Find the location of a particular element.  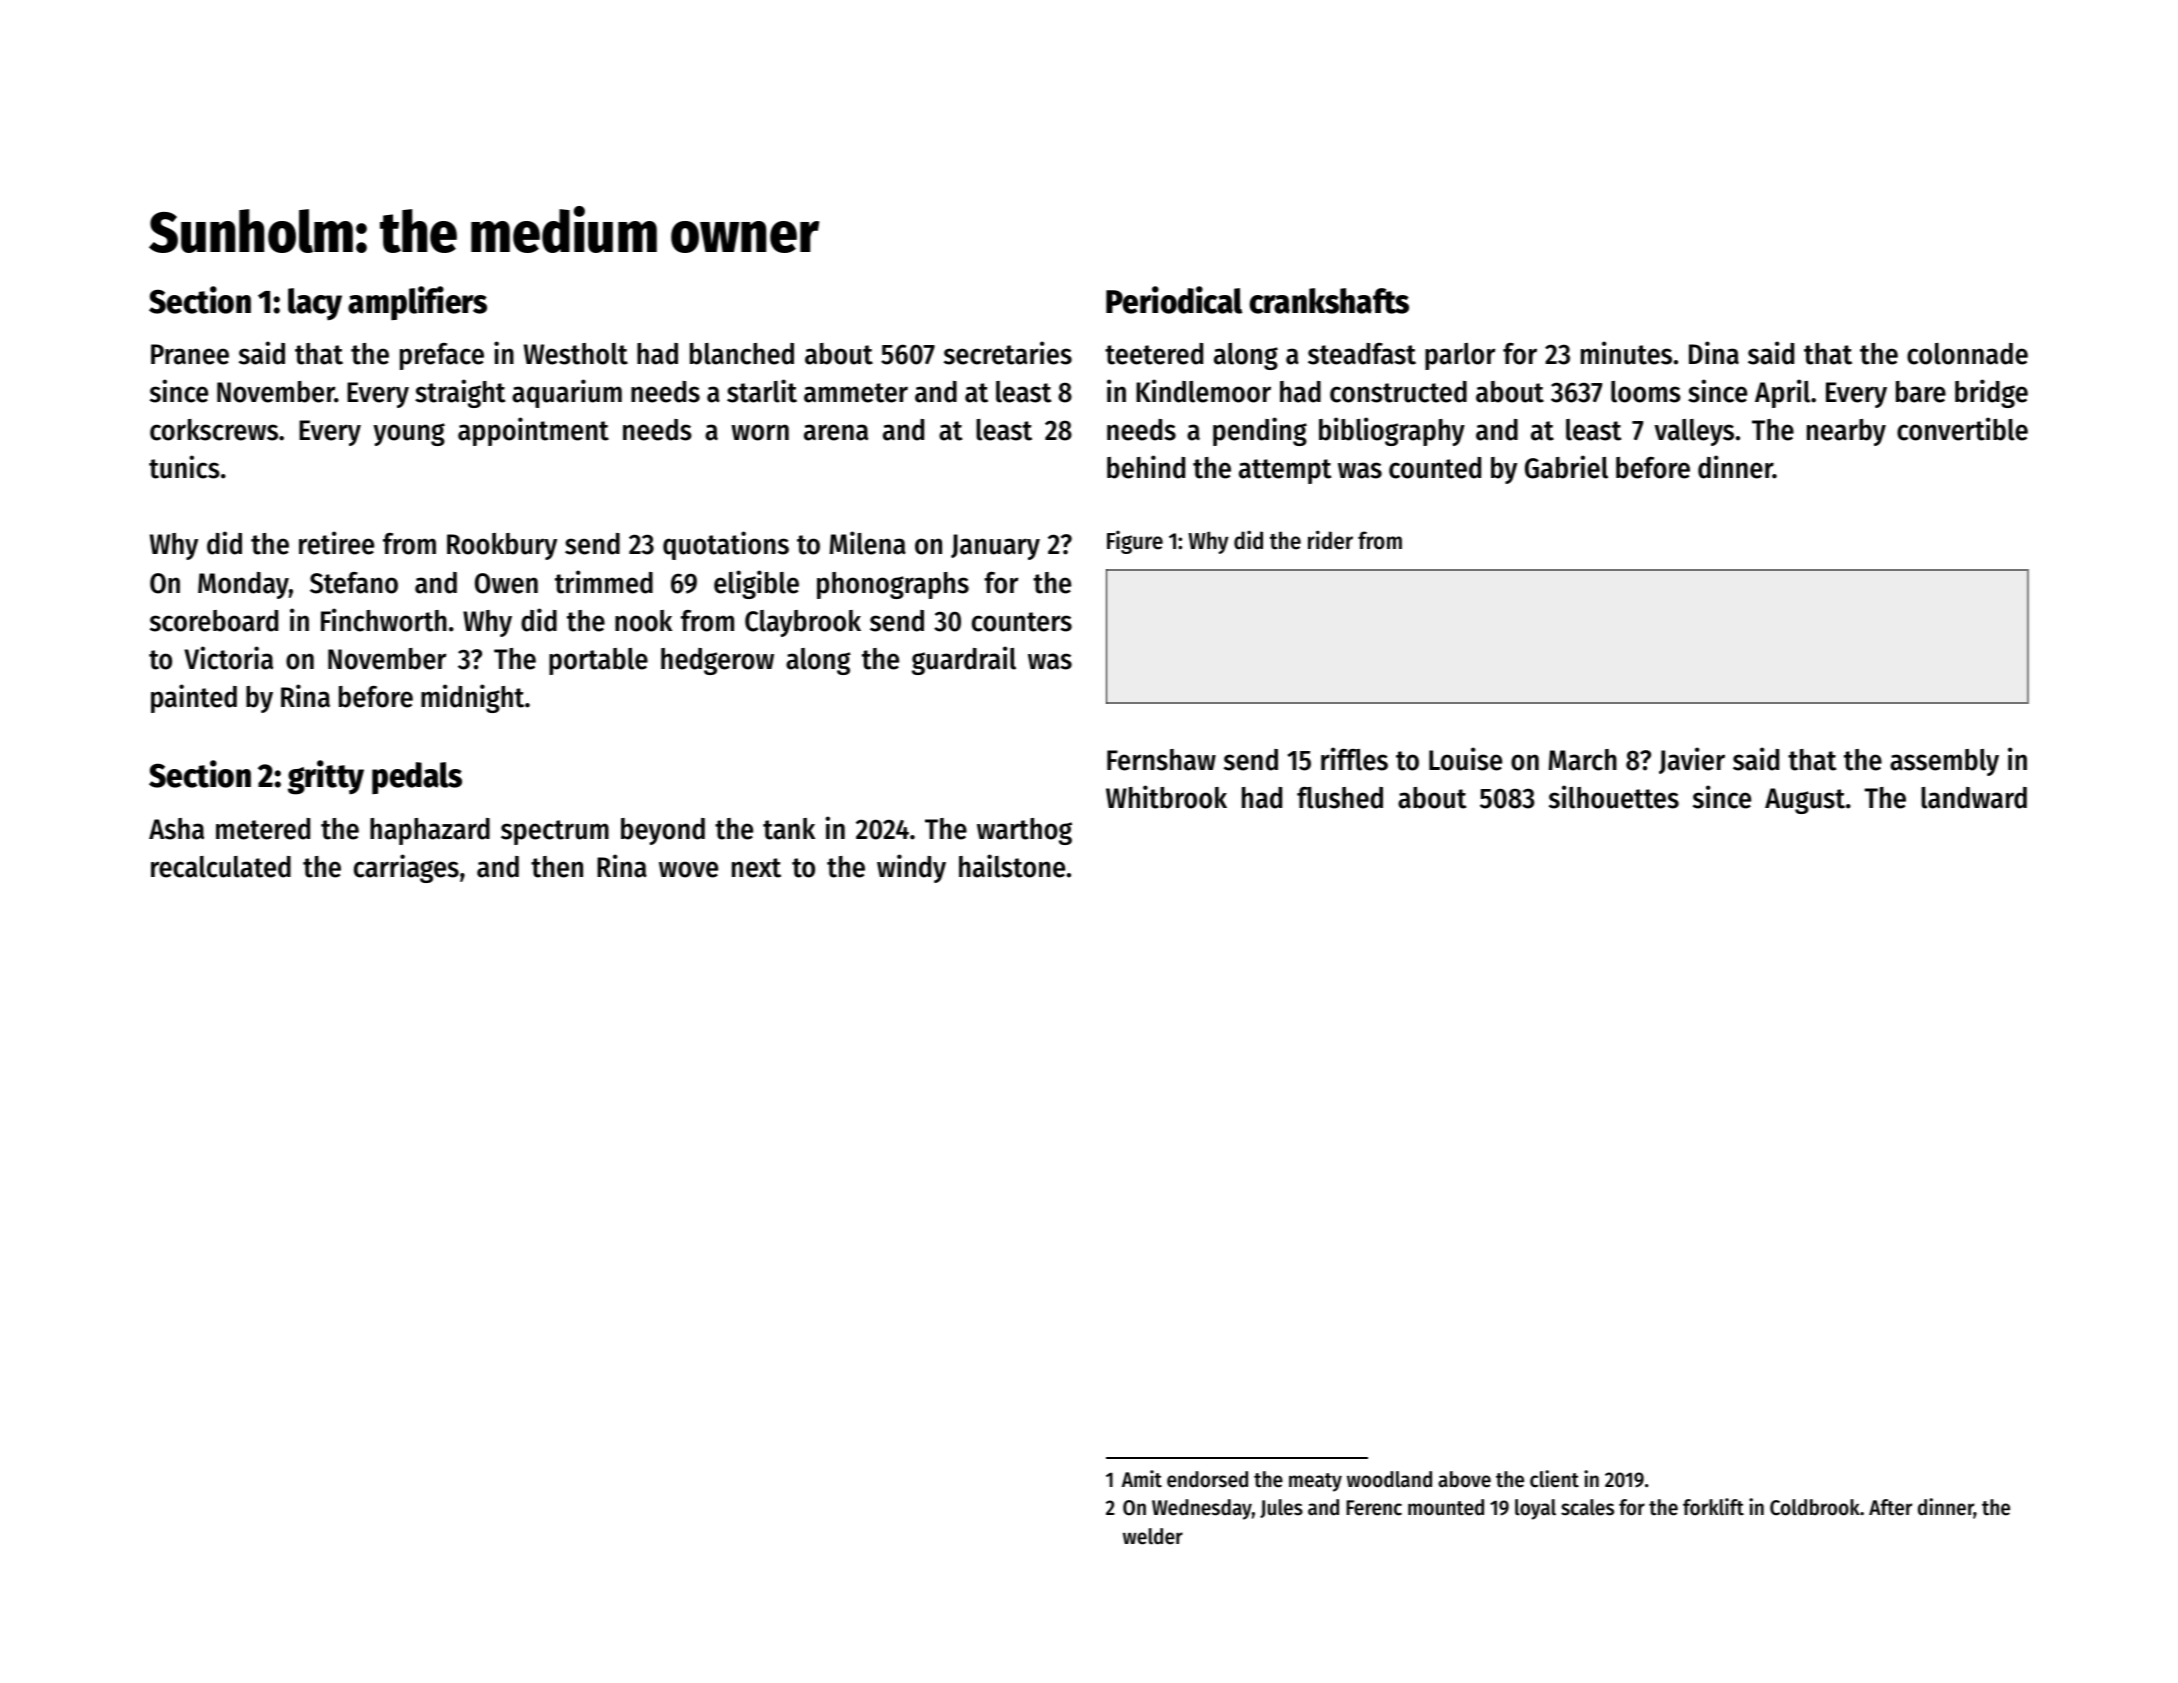

lacy is located at coordinates (315, 304).
